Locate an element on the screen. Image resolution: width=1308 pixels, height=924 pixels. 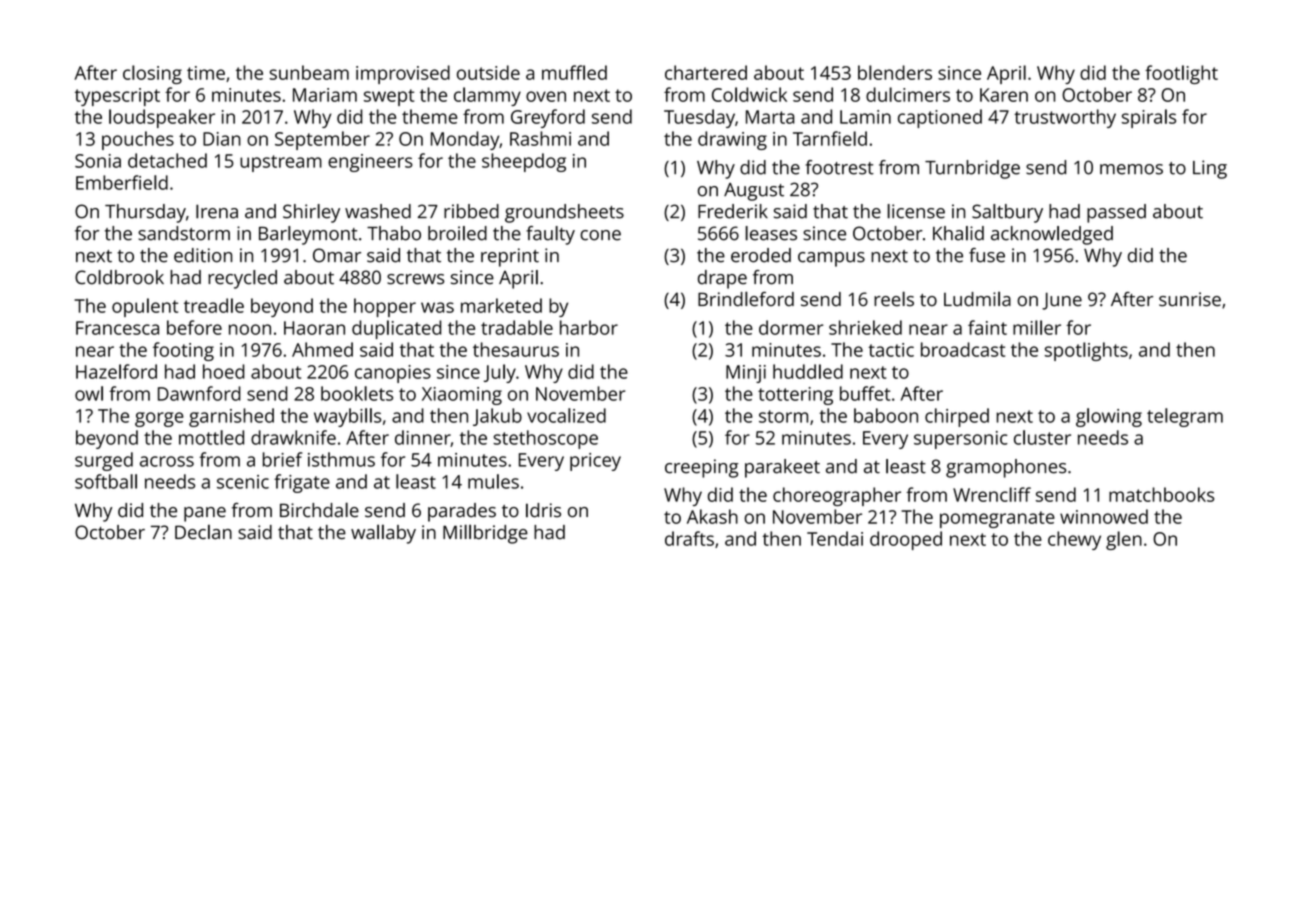
August is located at coordinates (754, 192).
